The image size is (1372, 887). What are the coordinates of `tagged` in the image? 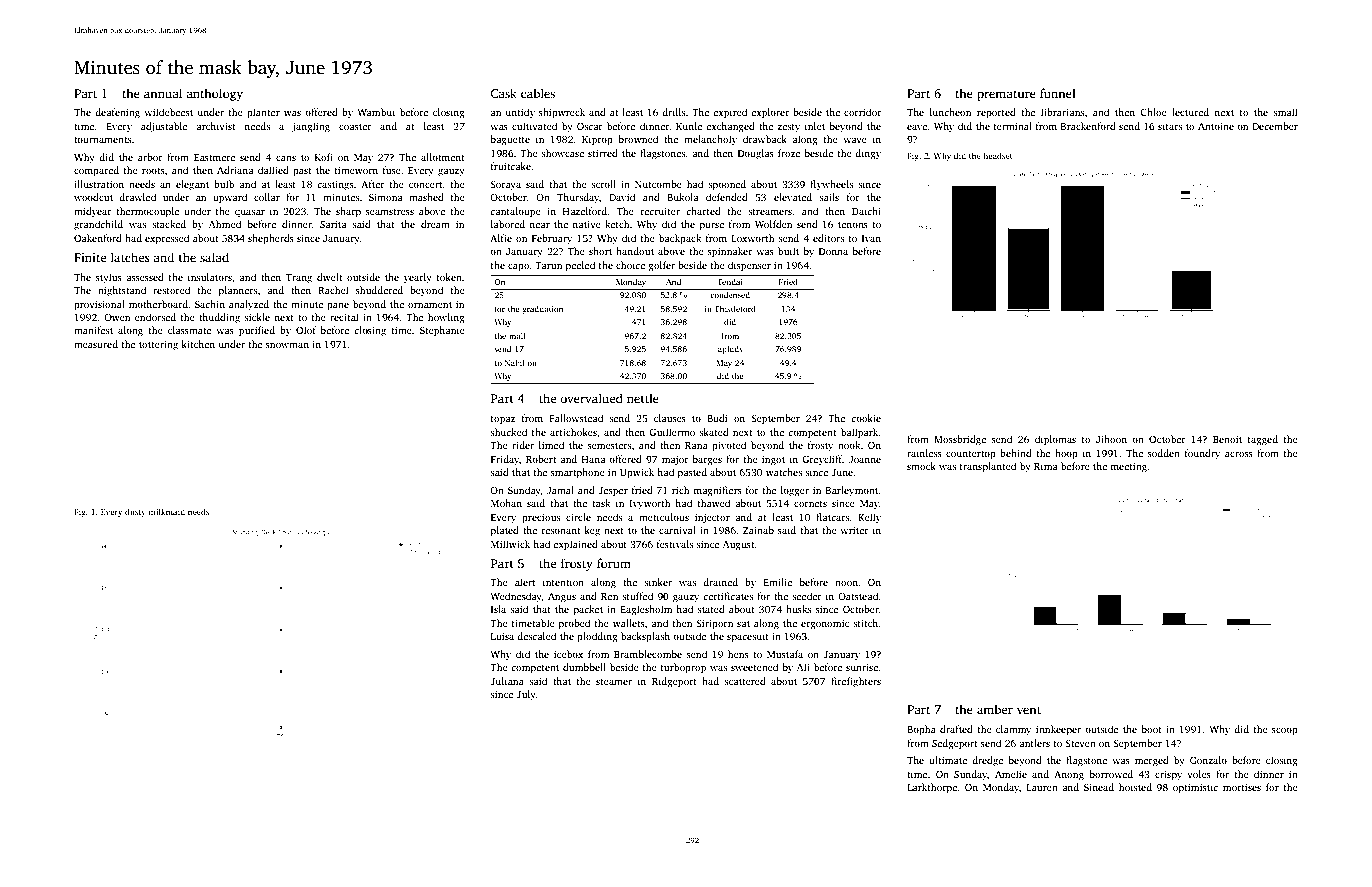 It's located at (1263, 440).
